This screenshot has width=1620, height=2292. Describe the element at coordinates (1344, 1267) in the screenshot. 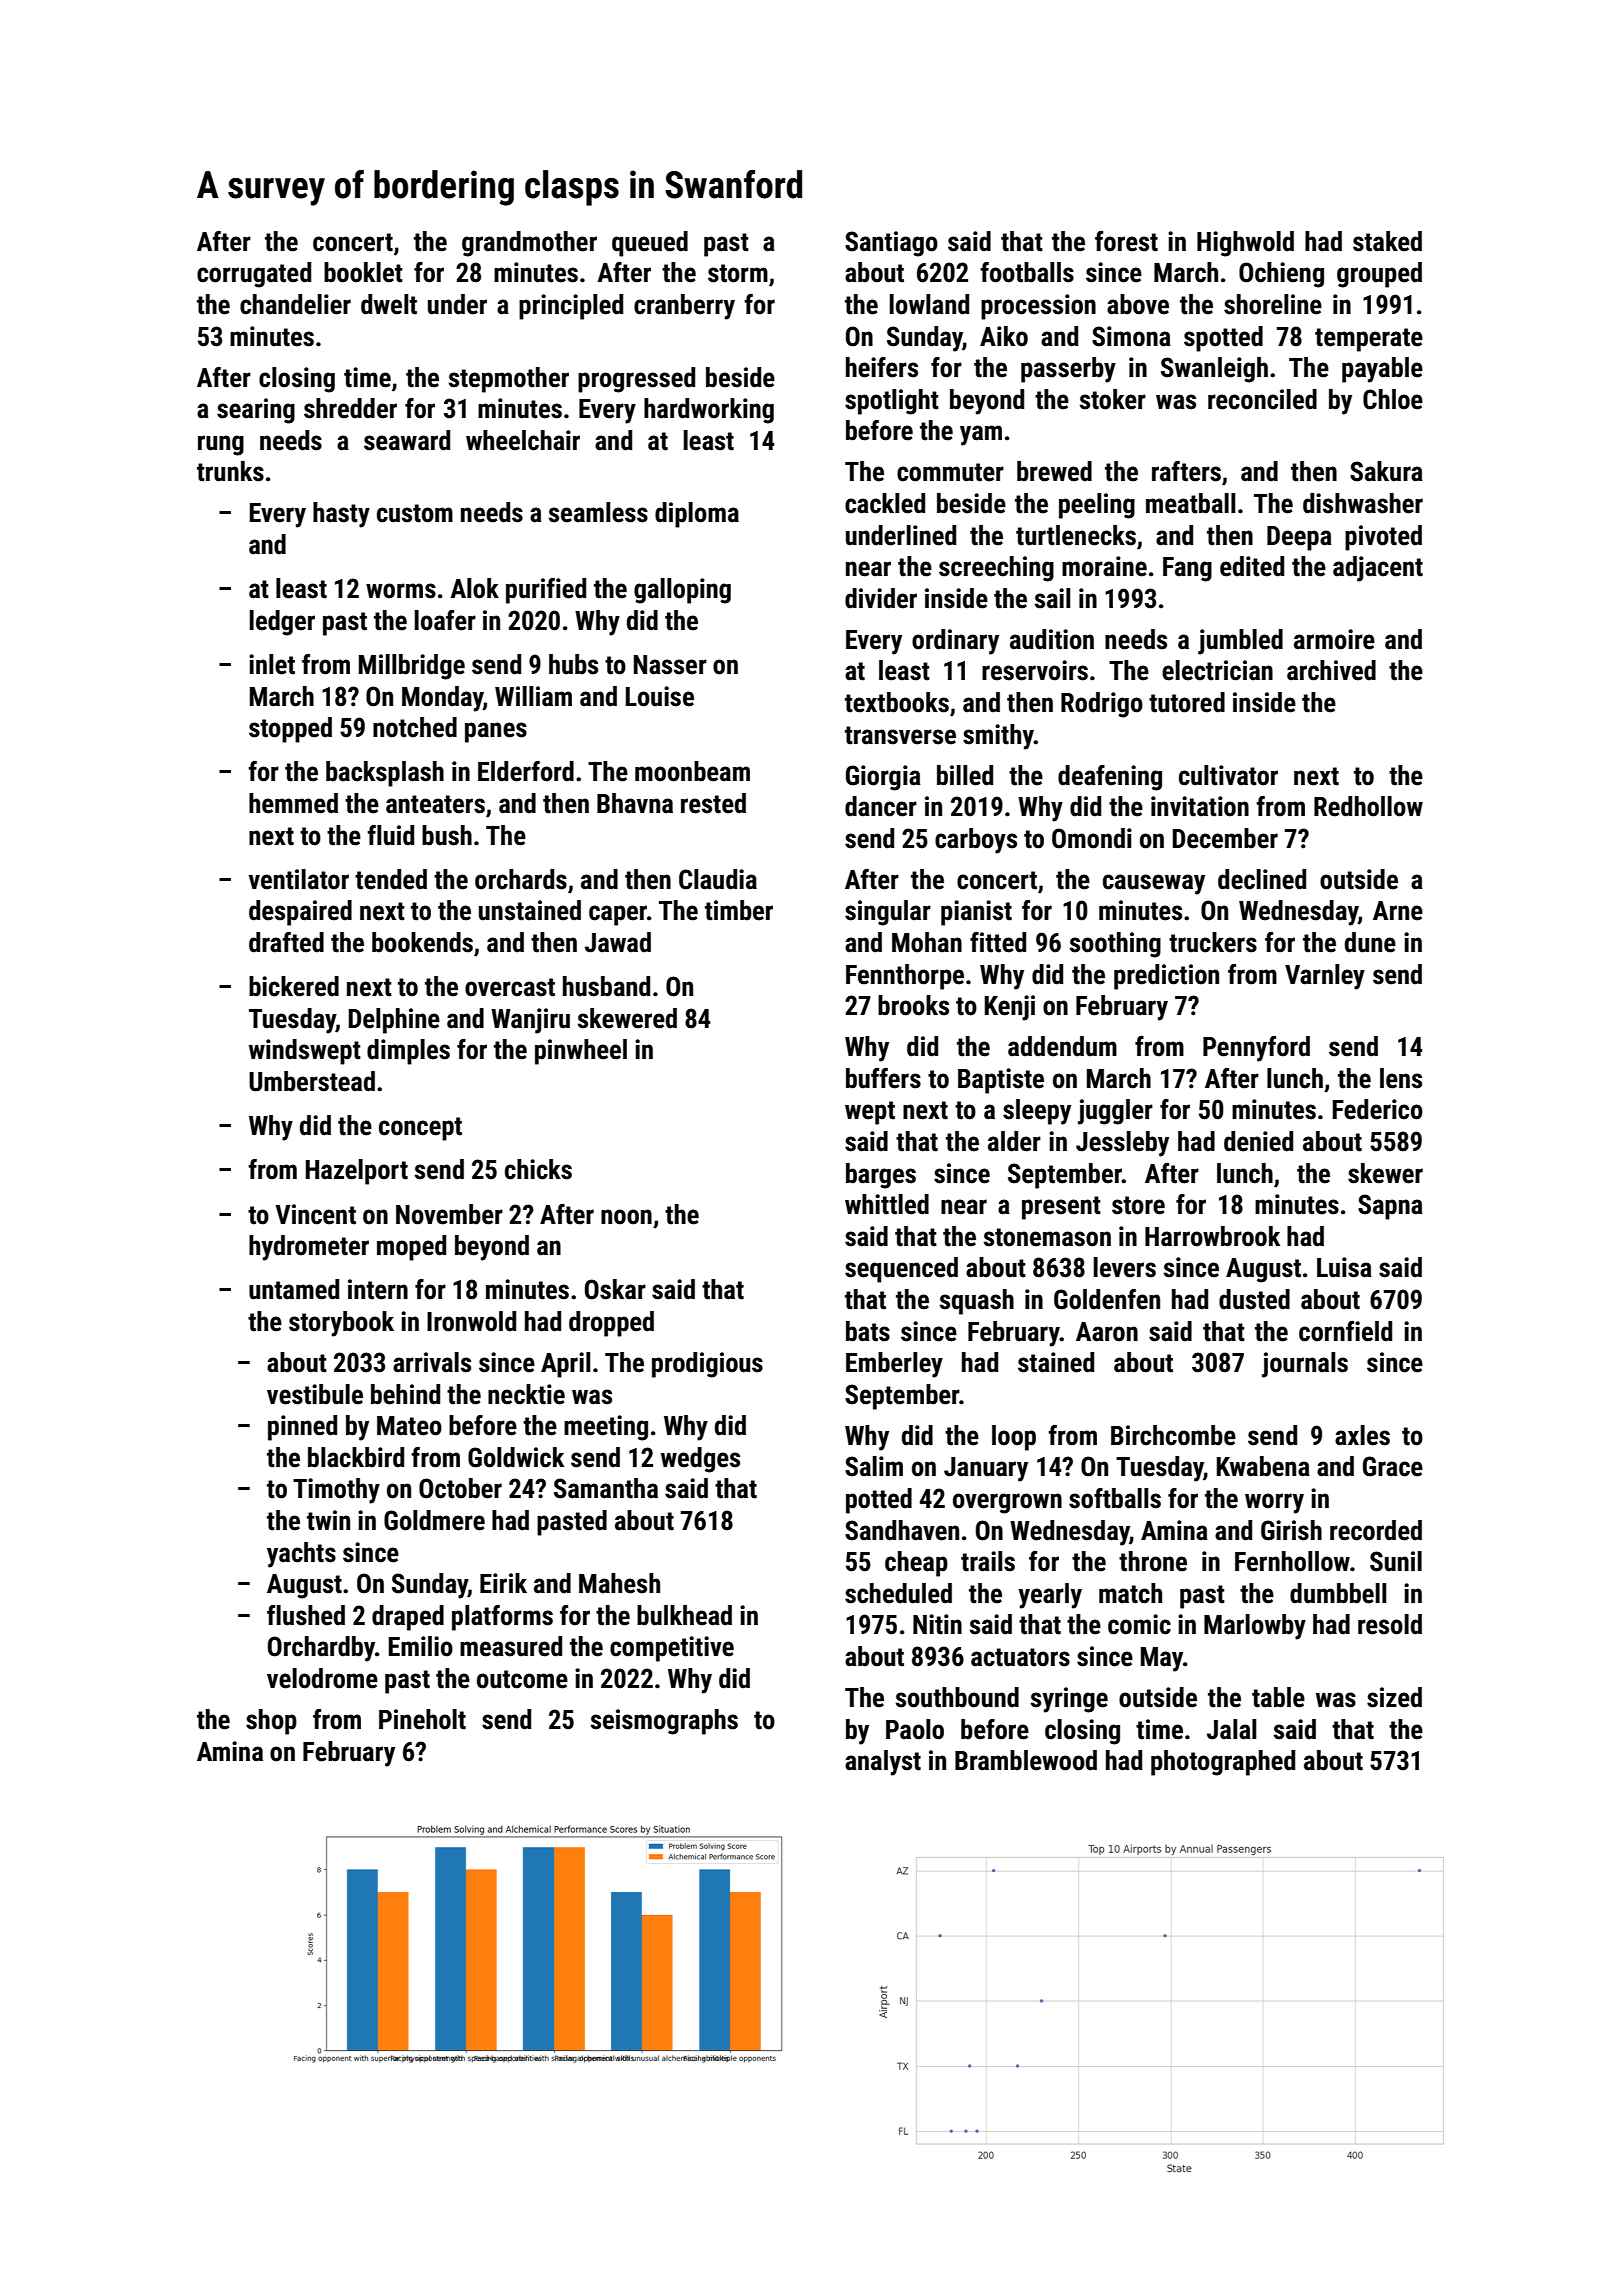

I see `Luisa` at that location.
